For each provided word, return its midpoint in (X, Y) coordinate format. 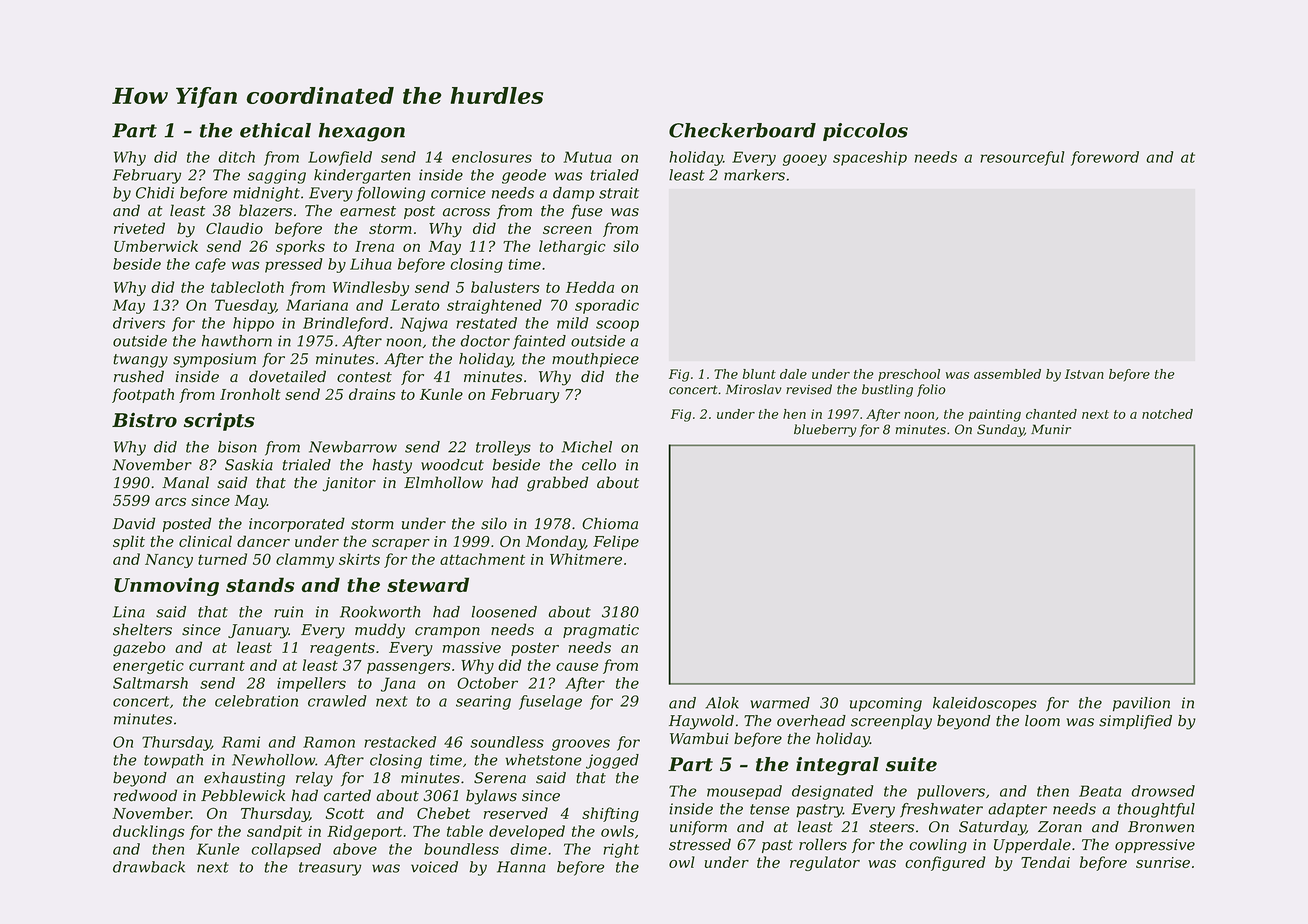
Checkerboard (742, 130)
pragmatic (601, 631)
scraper (401, 544)
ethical (275, 130)
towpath (173, 761)
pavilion (1141, 704)
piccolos (865, 132)
